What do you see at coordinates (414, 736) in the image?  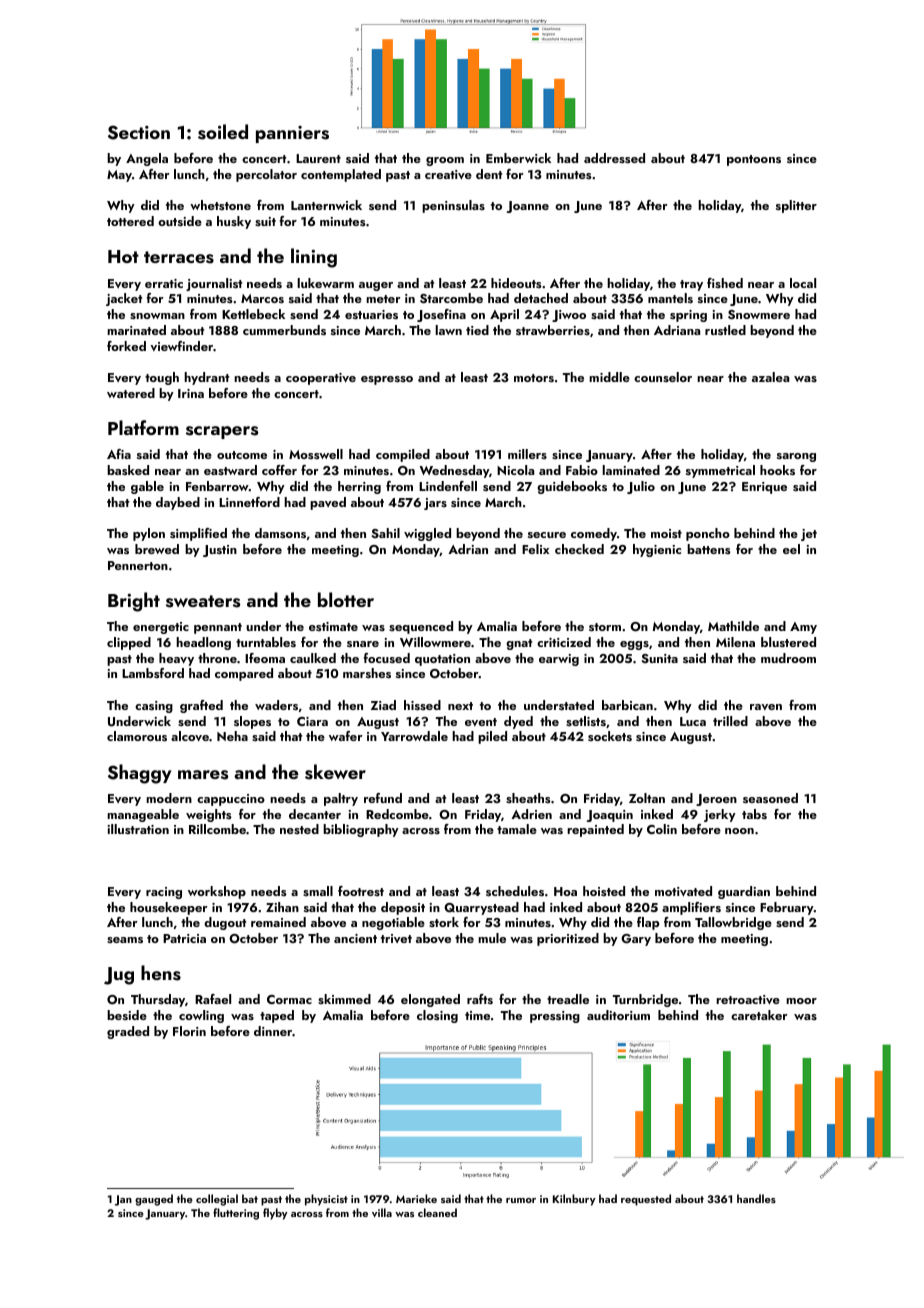 I see `Yarrowdale` at bounding box center [414, 736].
